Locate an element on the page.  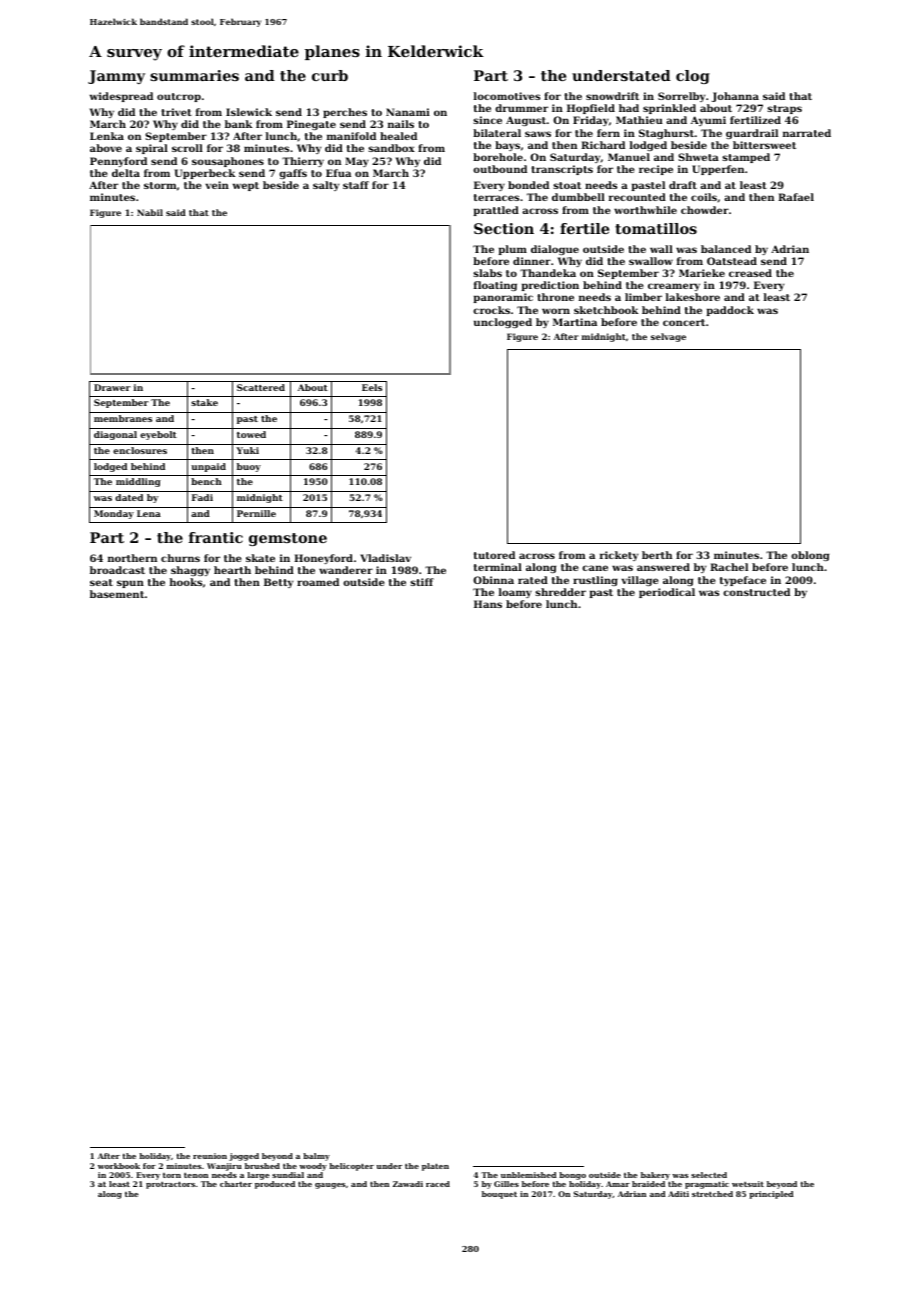
workbook is located at coordinates (119, 1166).
